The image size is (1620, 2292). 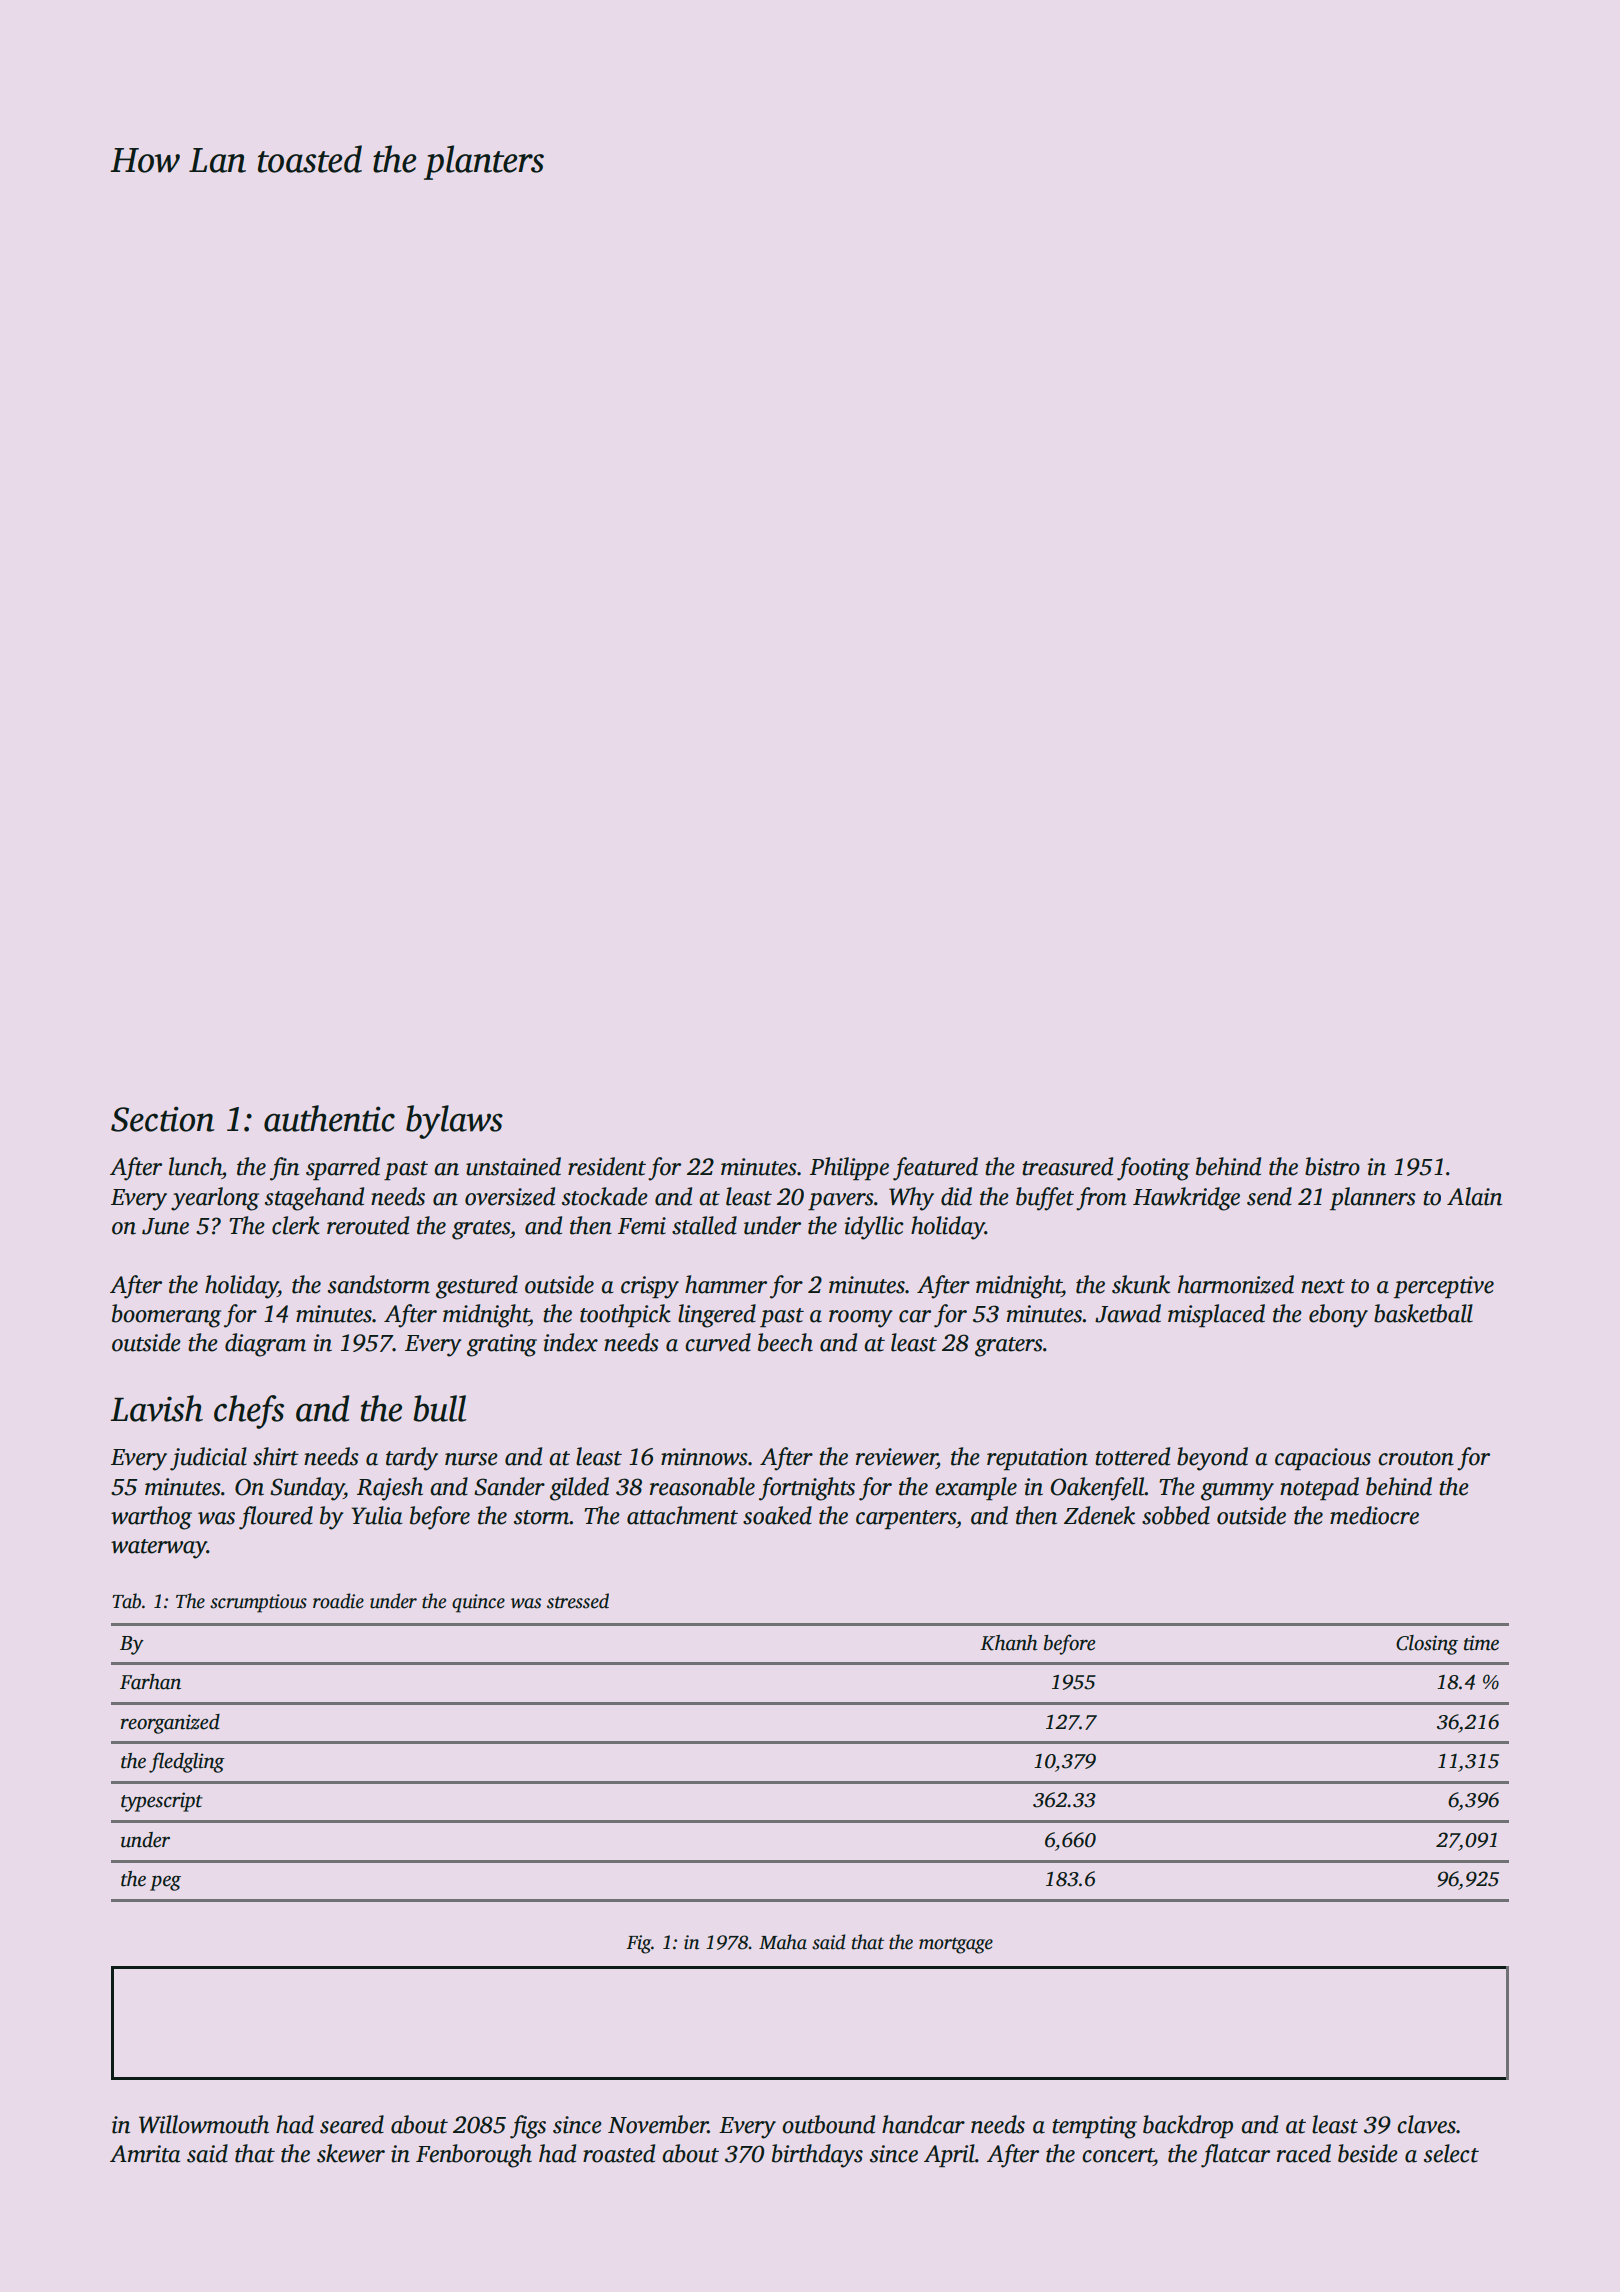 I want to click on bylaws, so click(x=454, y=1122).
